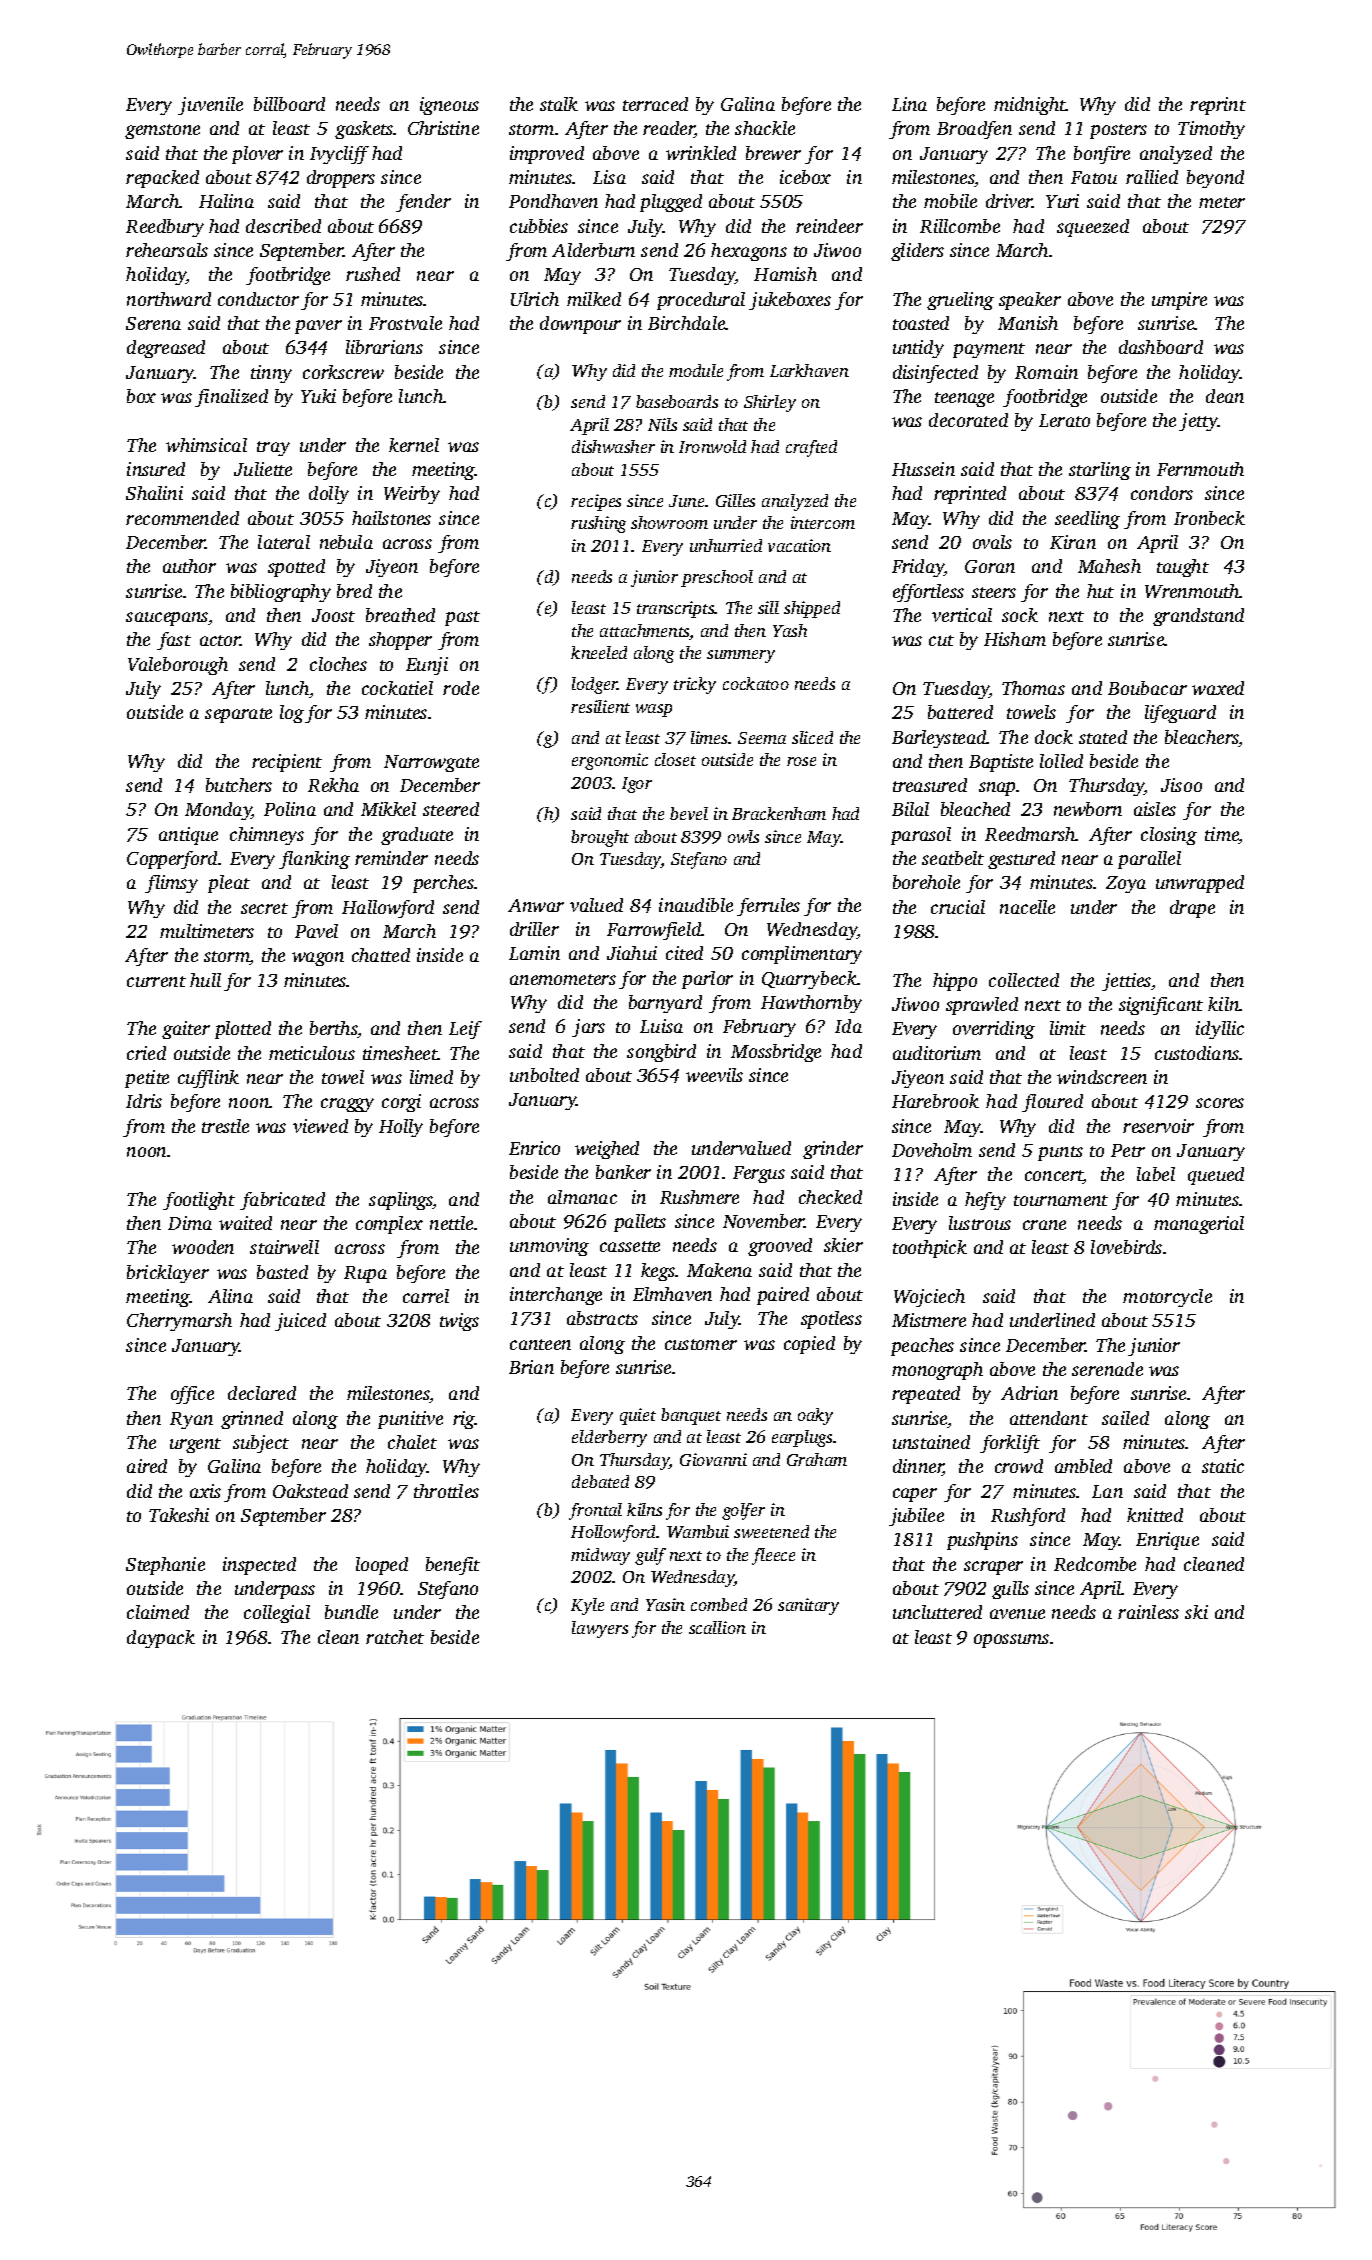 The width and height of the screenshot is (1372, 2260). Describe the element at coordinates (1128, 1150) in the screenshot. I see `Petr` at that location.
